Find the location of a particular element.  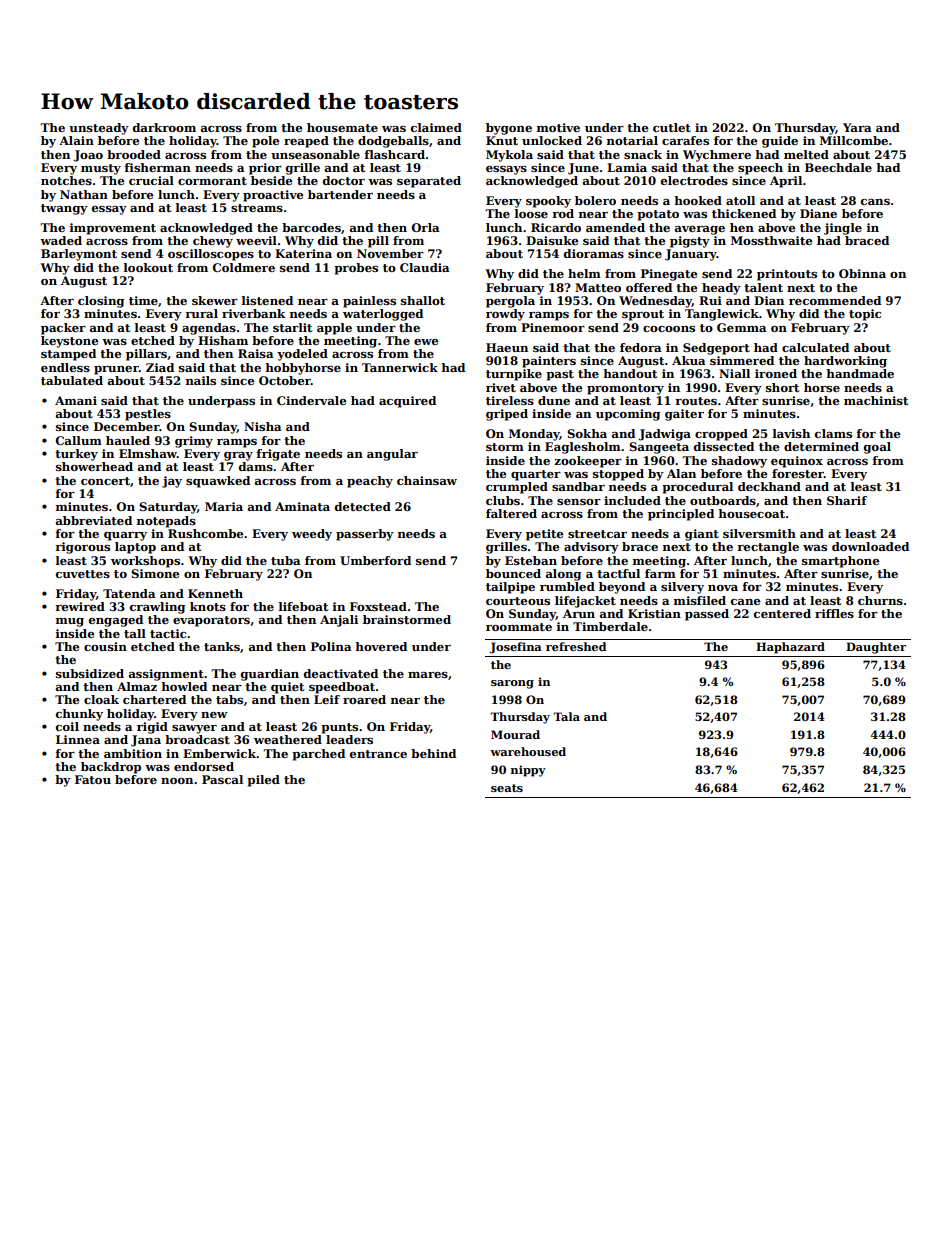

Fatou is located at coordinates (93, 779).
